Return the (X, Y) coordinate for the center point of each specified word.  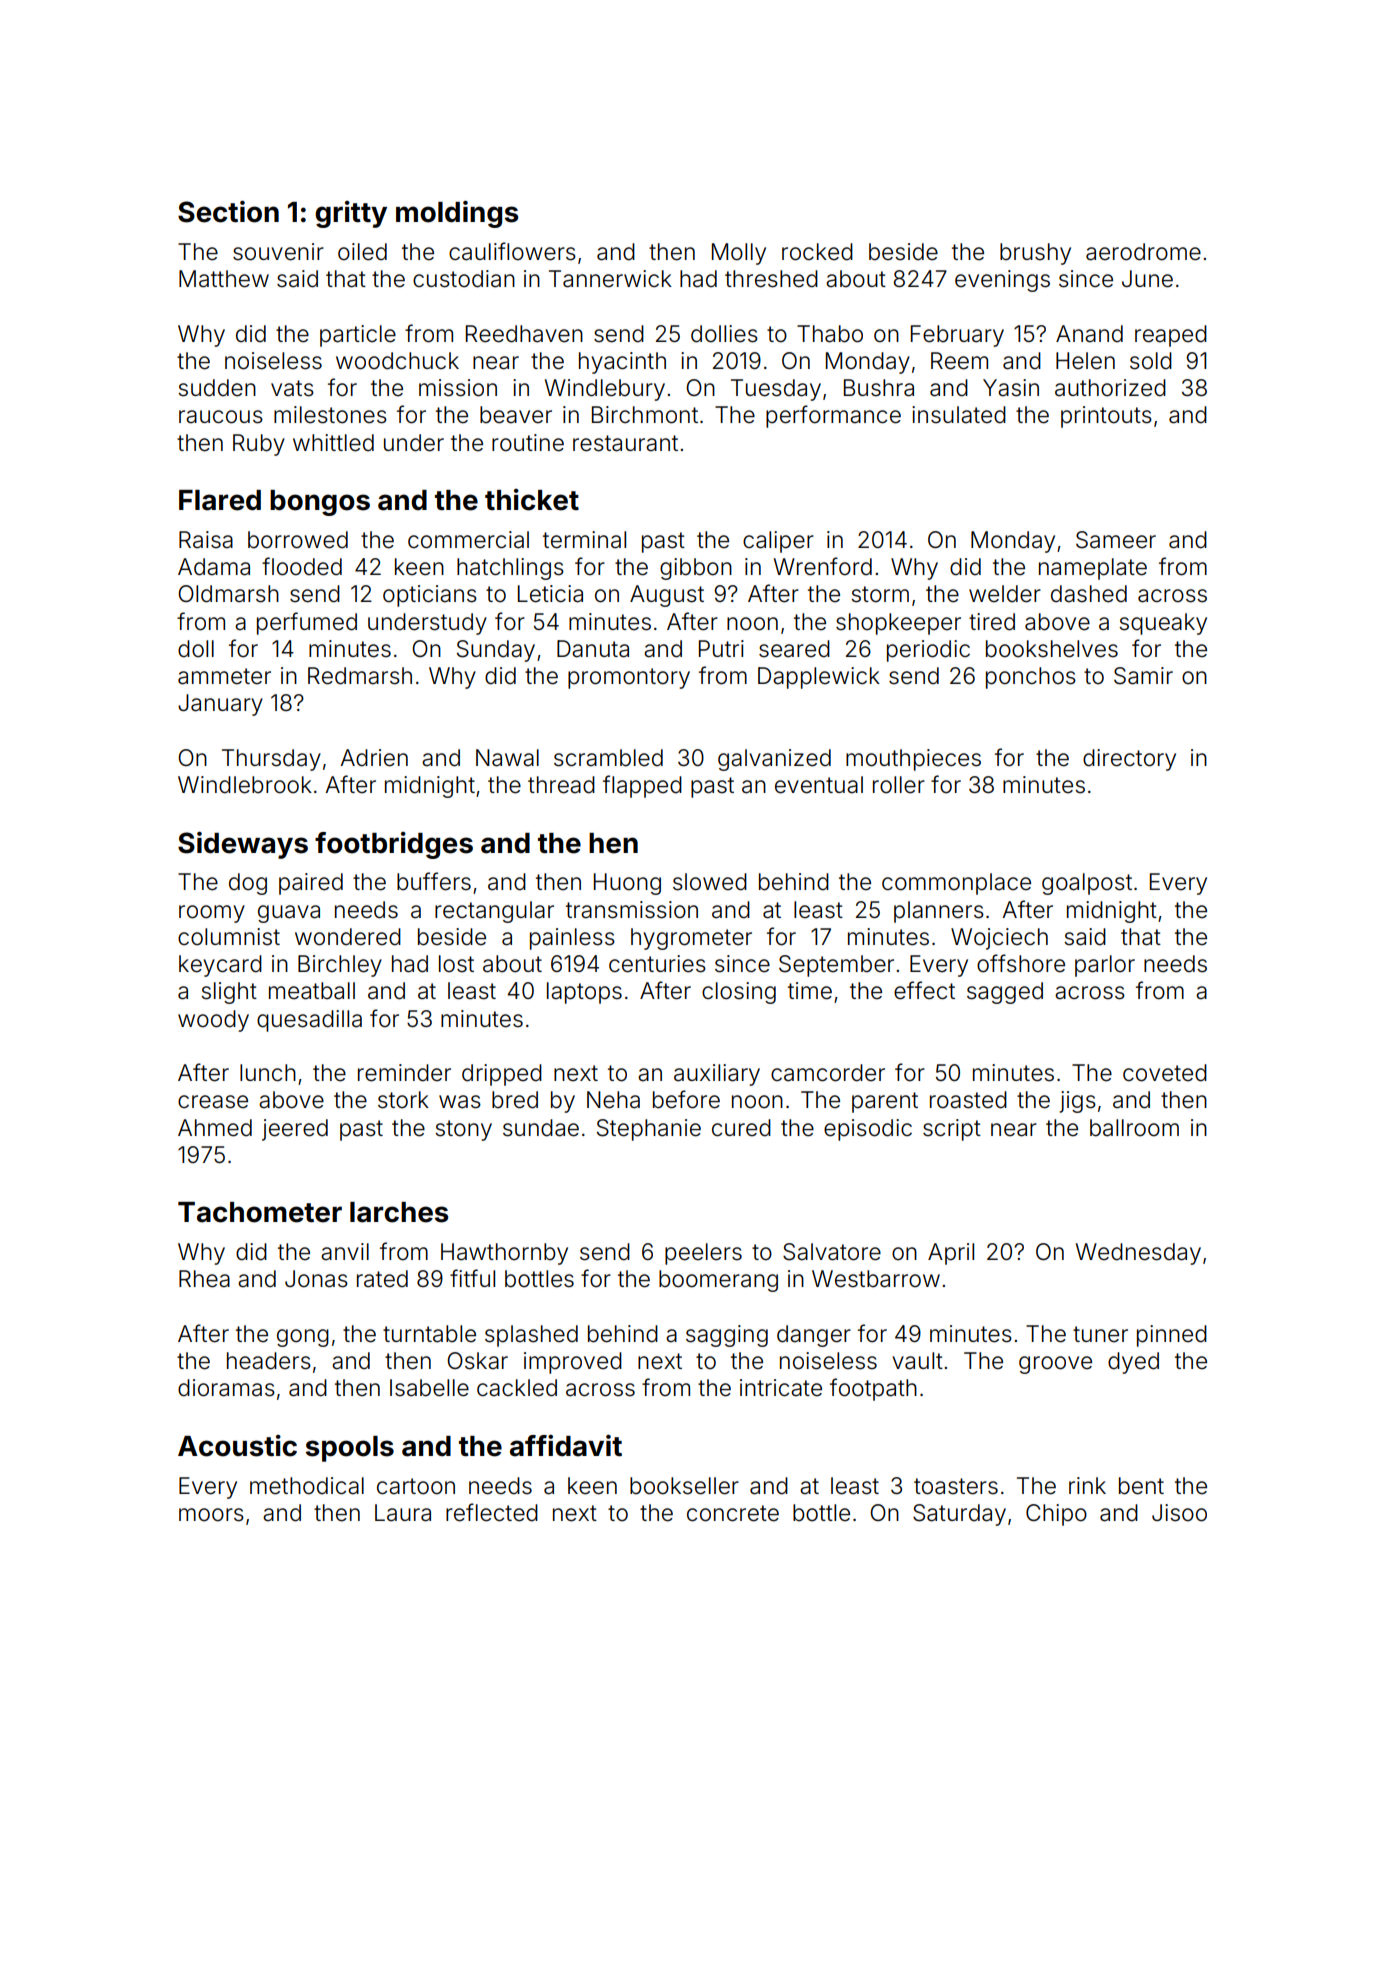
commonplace (956, 884)
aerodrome (1143, 252)
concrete (733, 1513)
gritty (351, 214)
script (952, 1130)
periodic (928, 651)
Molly (739, 254)
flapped (642, 786)
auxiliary (717, 1075)
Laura (403, 1513)
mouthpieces (913, 760)
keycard (220, 966)
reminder (404, 1073)
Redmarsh (360, 676)
